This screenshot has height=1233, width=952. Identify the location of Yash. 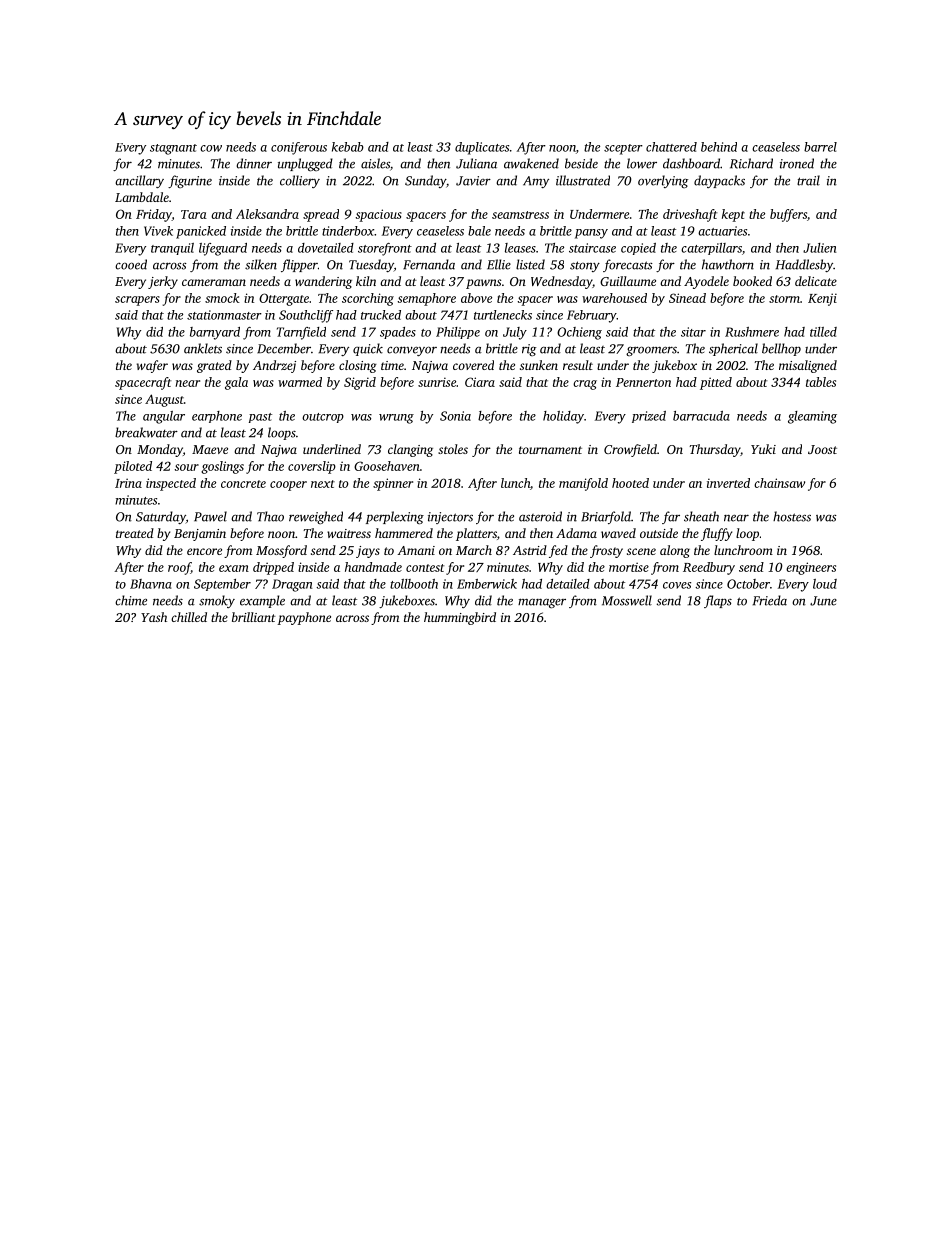
(154, 617).
